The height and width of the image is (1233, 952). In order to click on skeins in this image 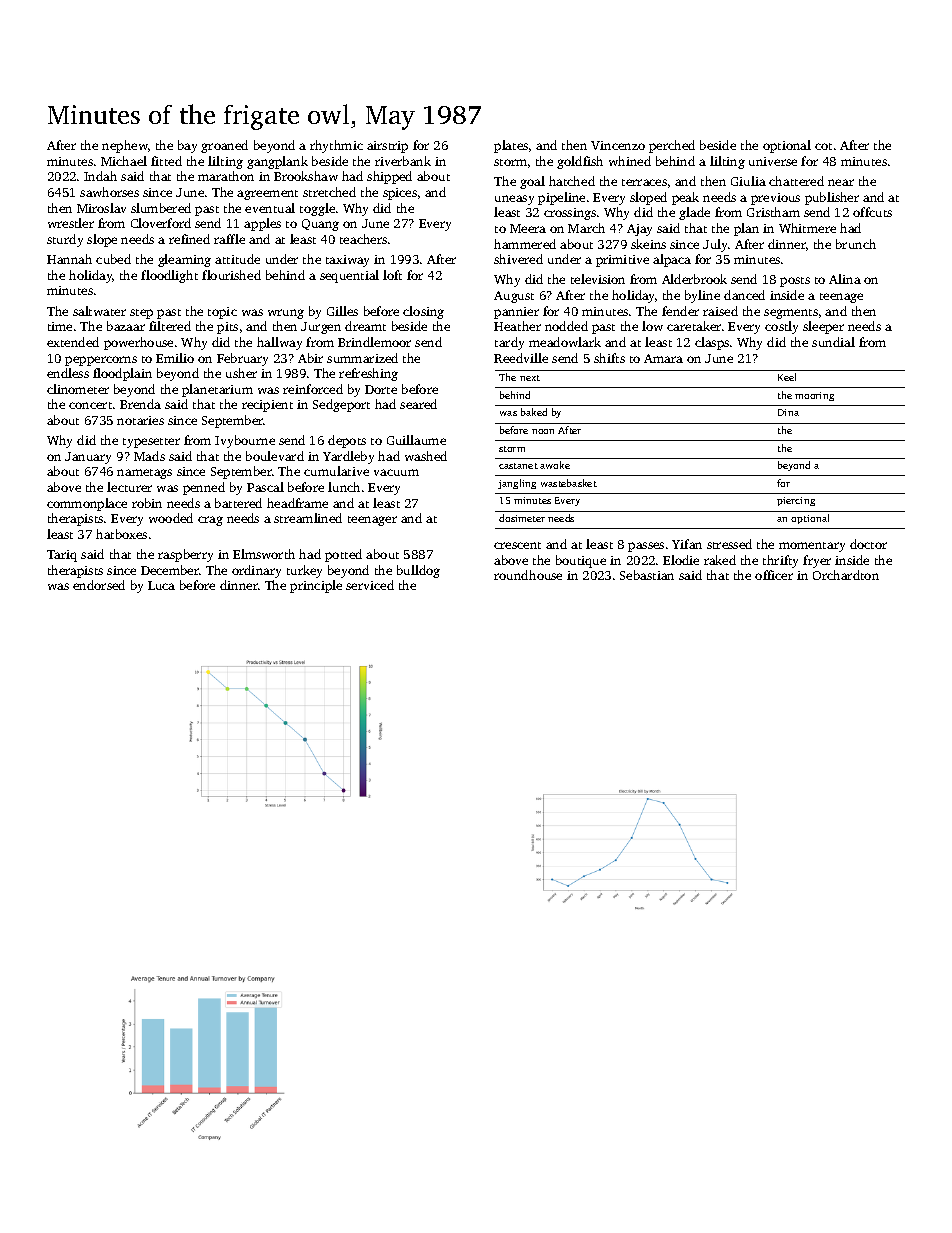, I will do `click(648, 244)`.
